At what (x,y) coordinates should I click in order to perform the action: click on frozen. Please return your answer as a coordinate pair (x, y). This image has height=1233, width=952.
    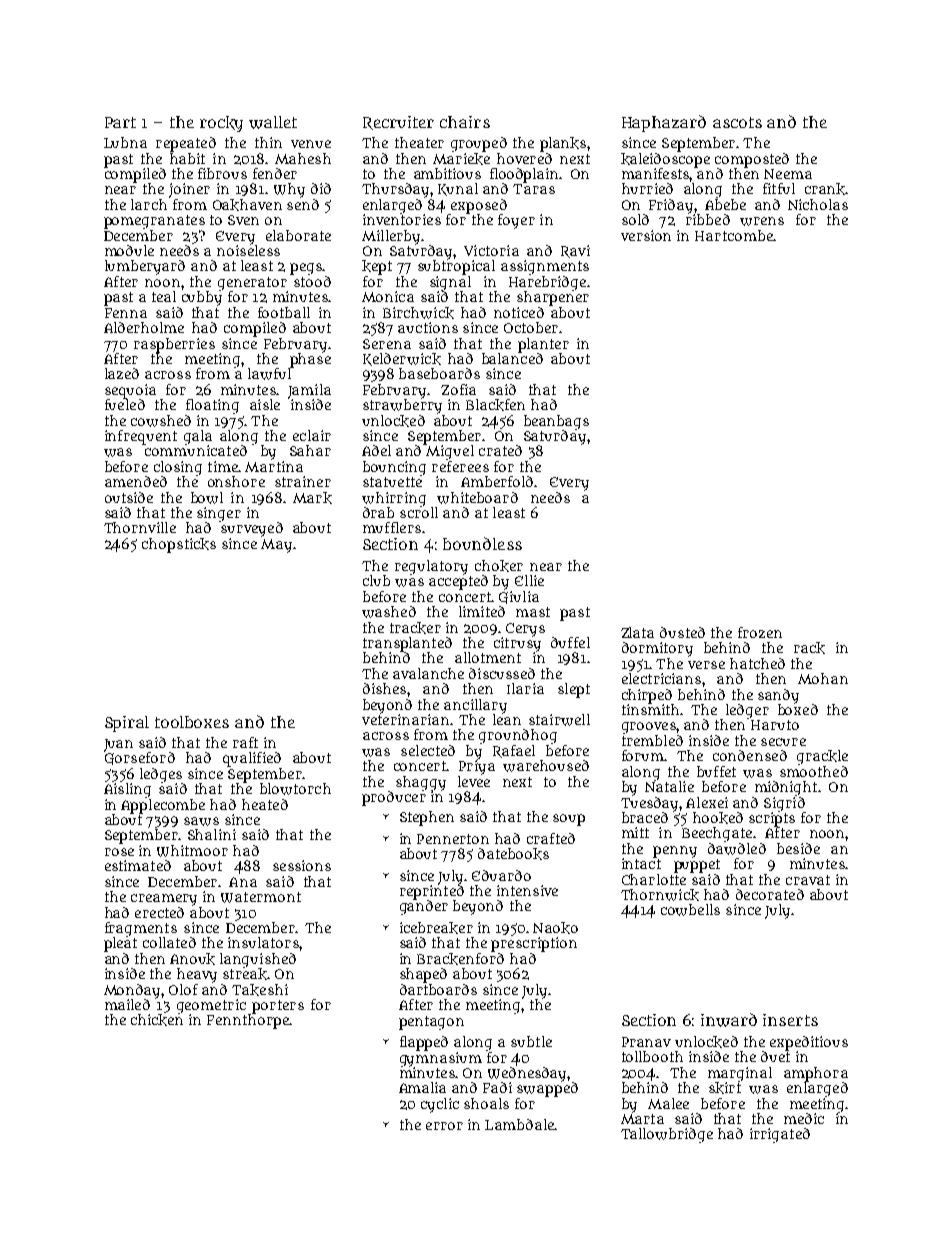
    Looking at the image, I should click on (760, 632).
